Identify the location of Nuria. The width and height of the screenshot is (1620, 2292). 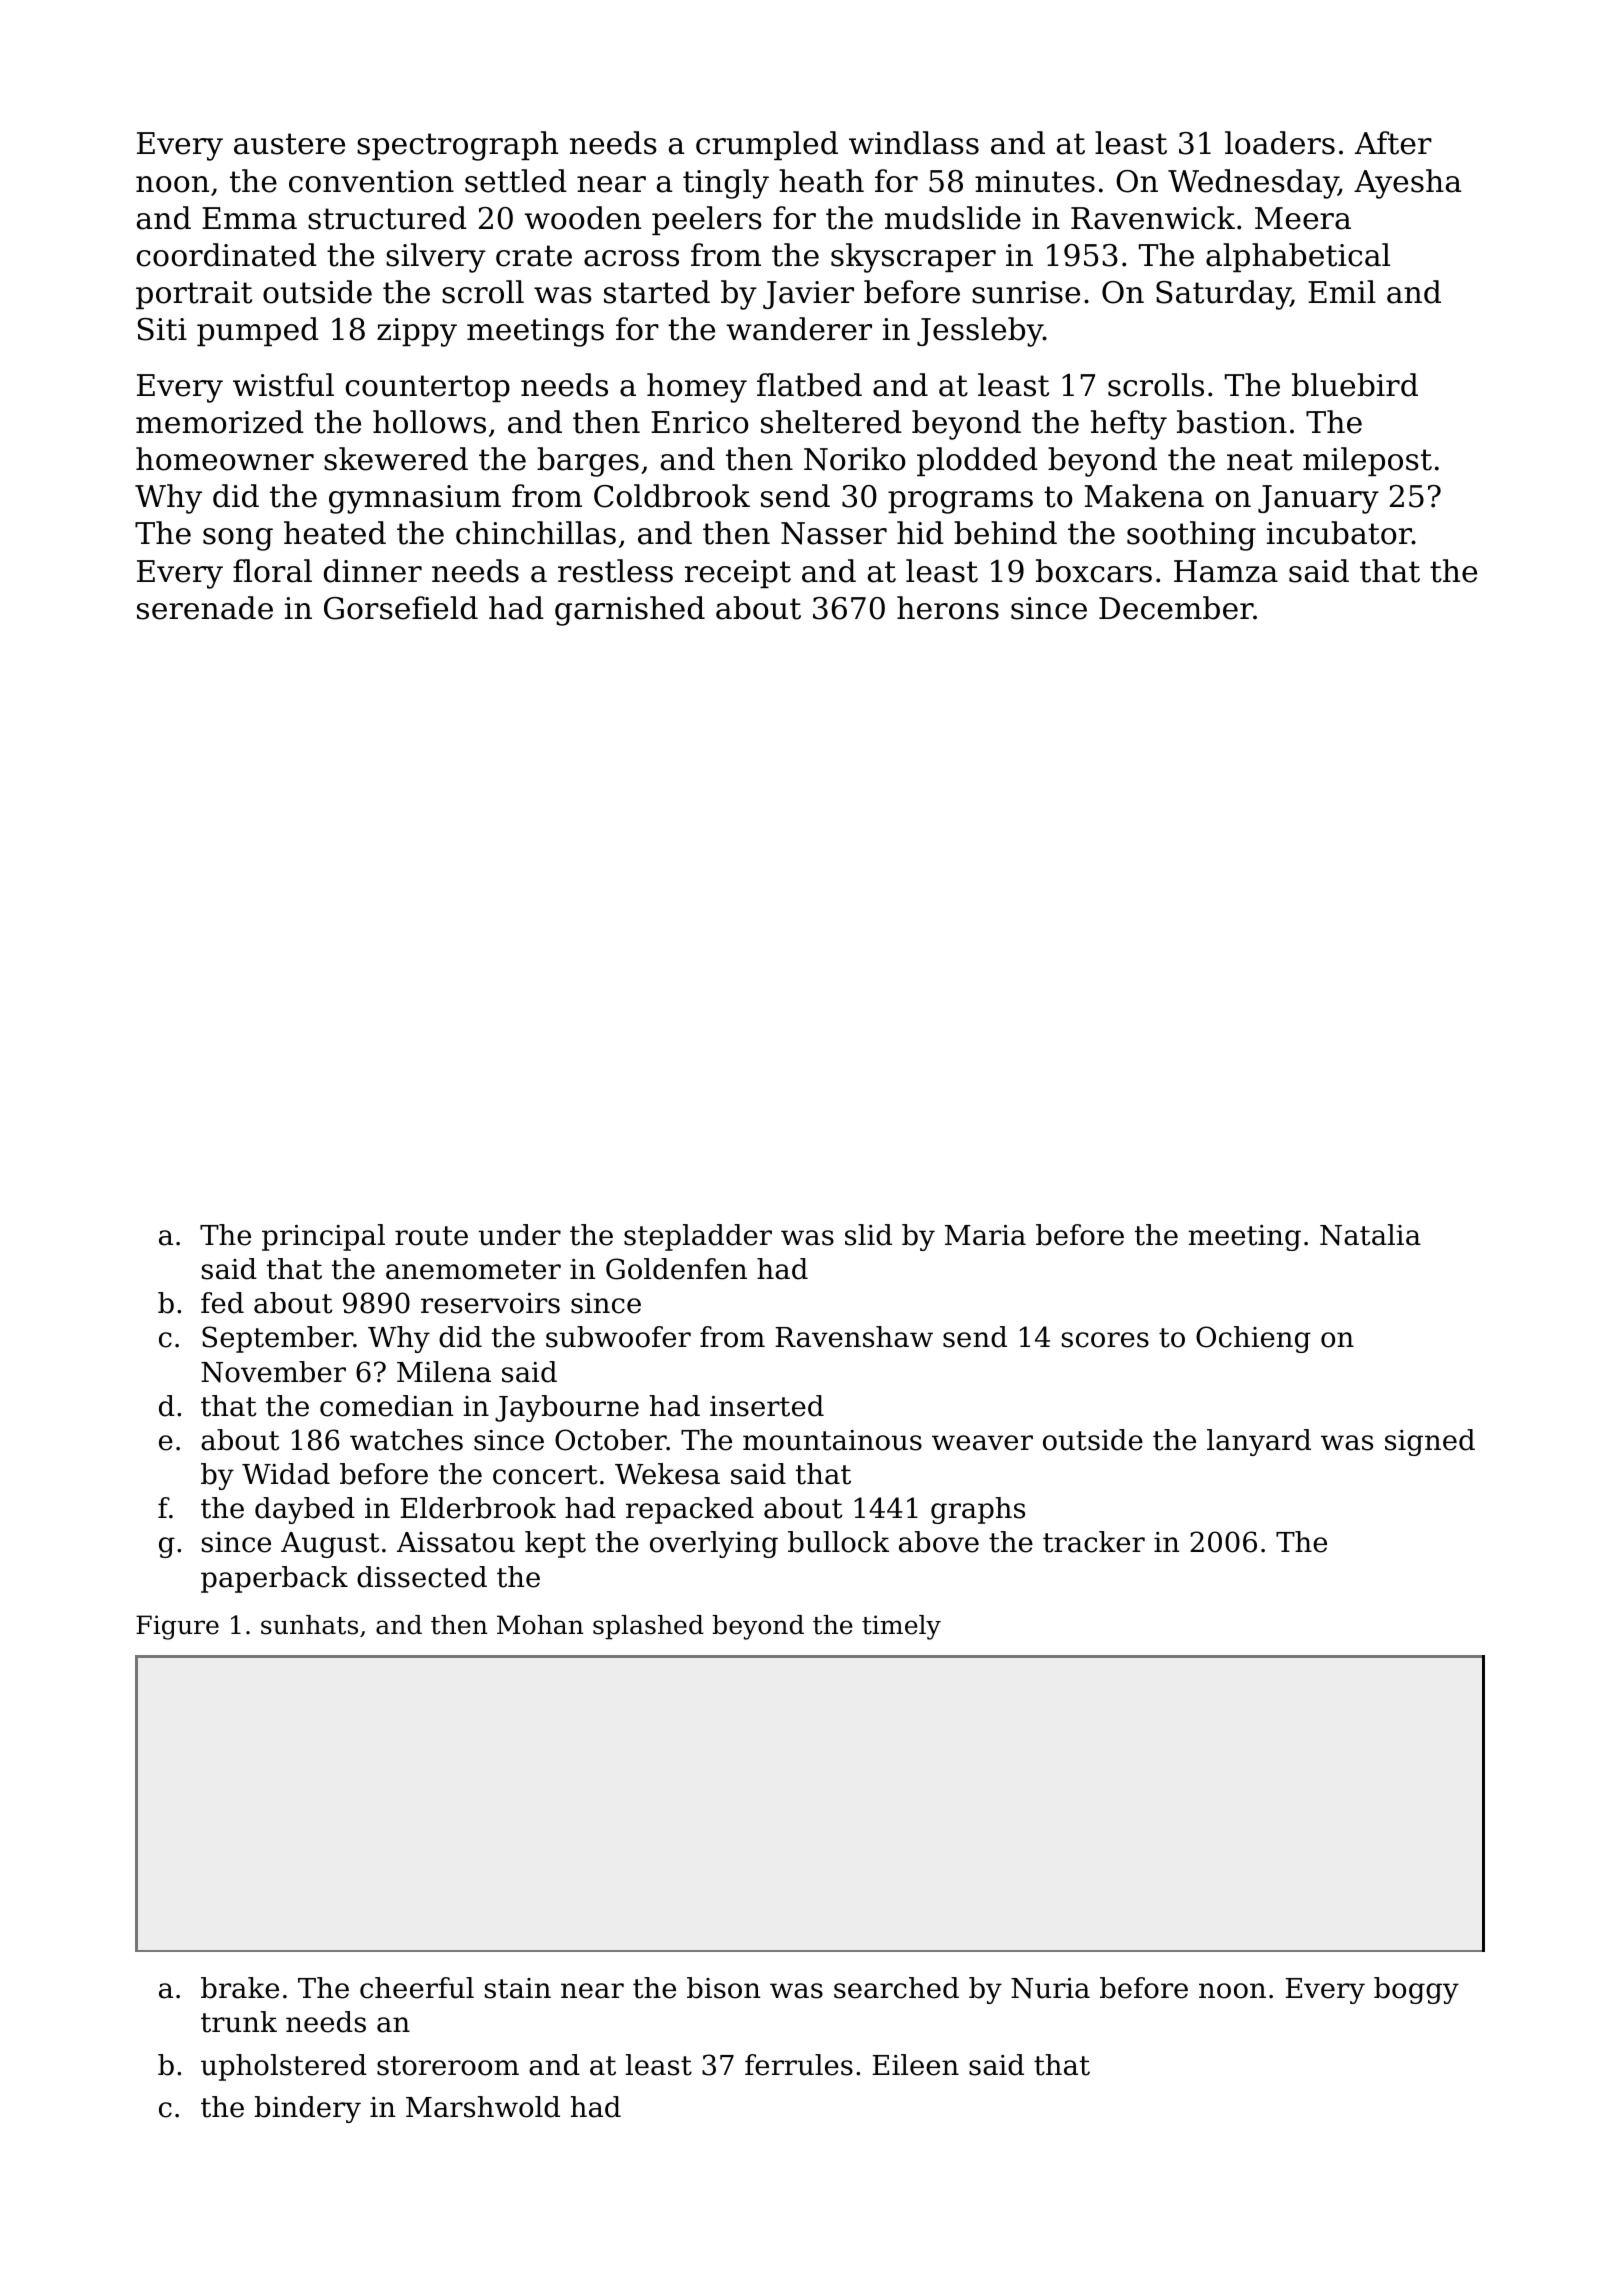
(1050, 1988).
